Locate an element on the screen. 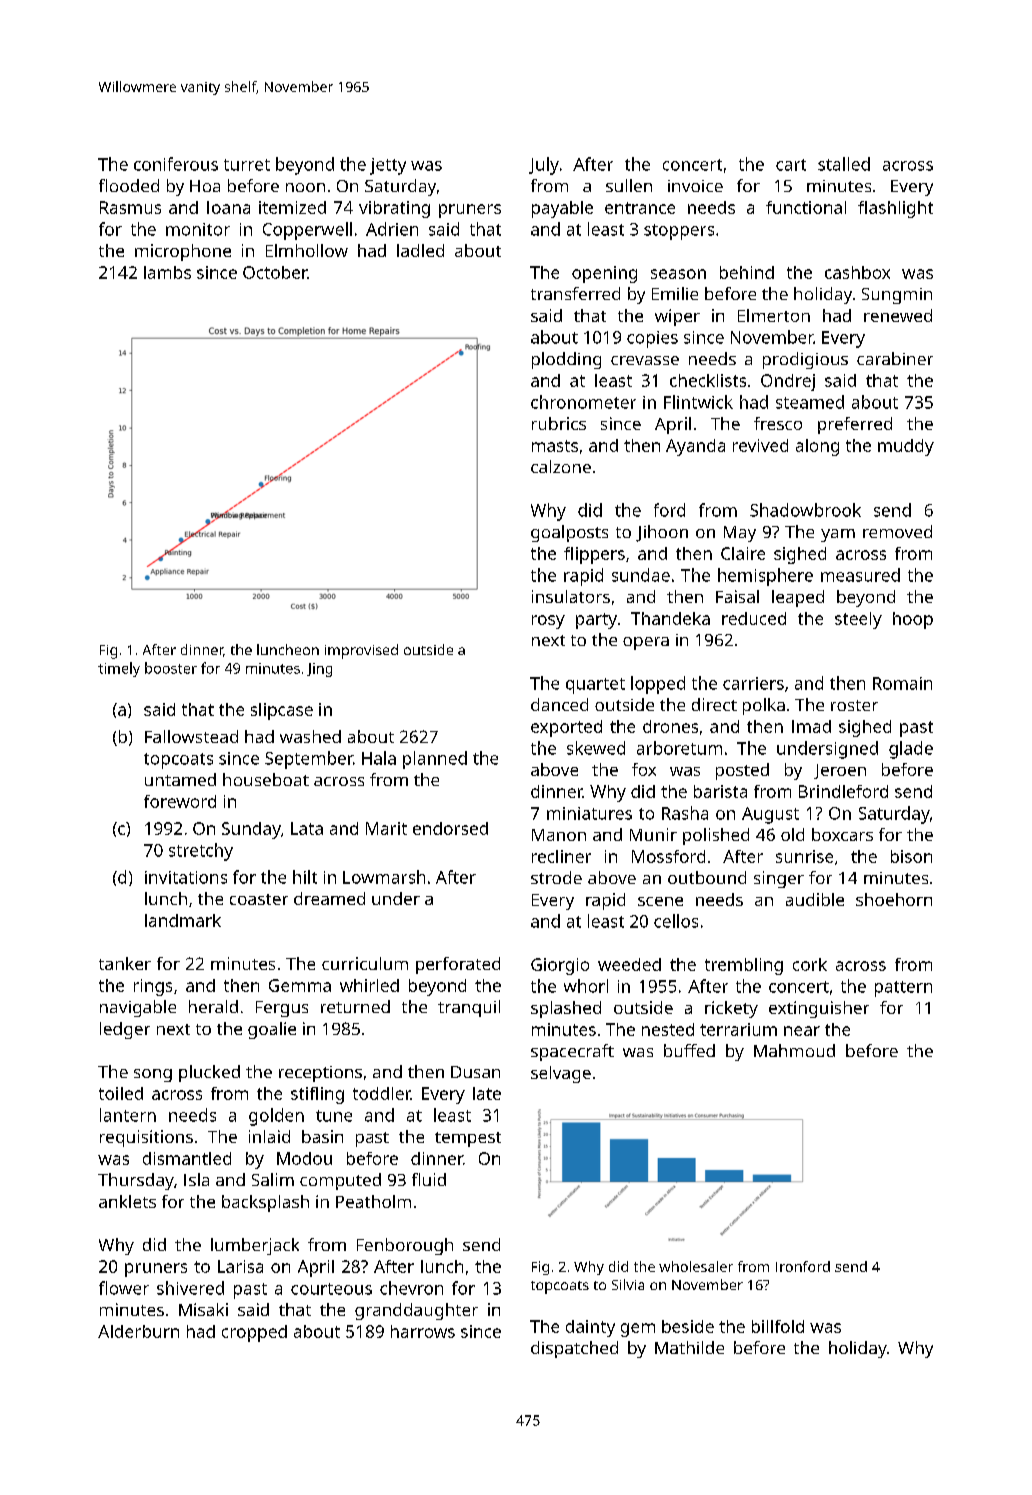 The image size is (1032, 1495). jetty is located at coordinates (388, 166).
